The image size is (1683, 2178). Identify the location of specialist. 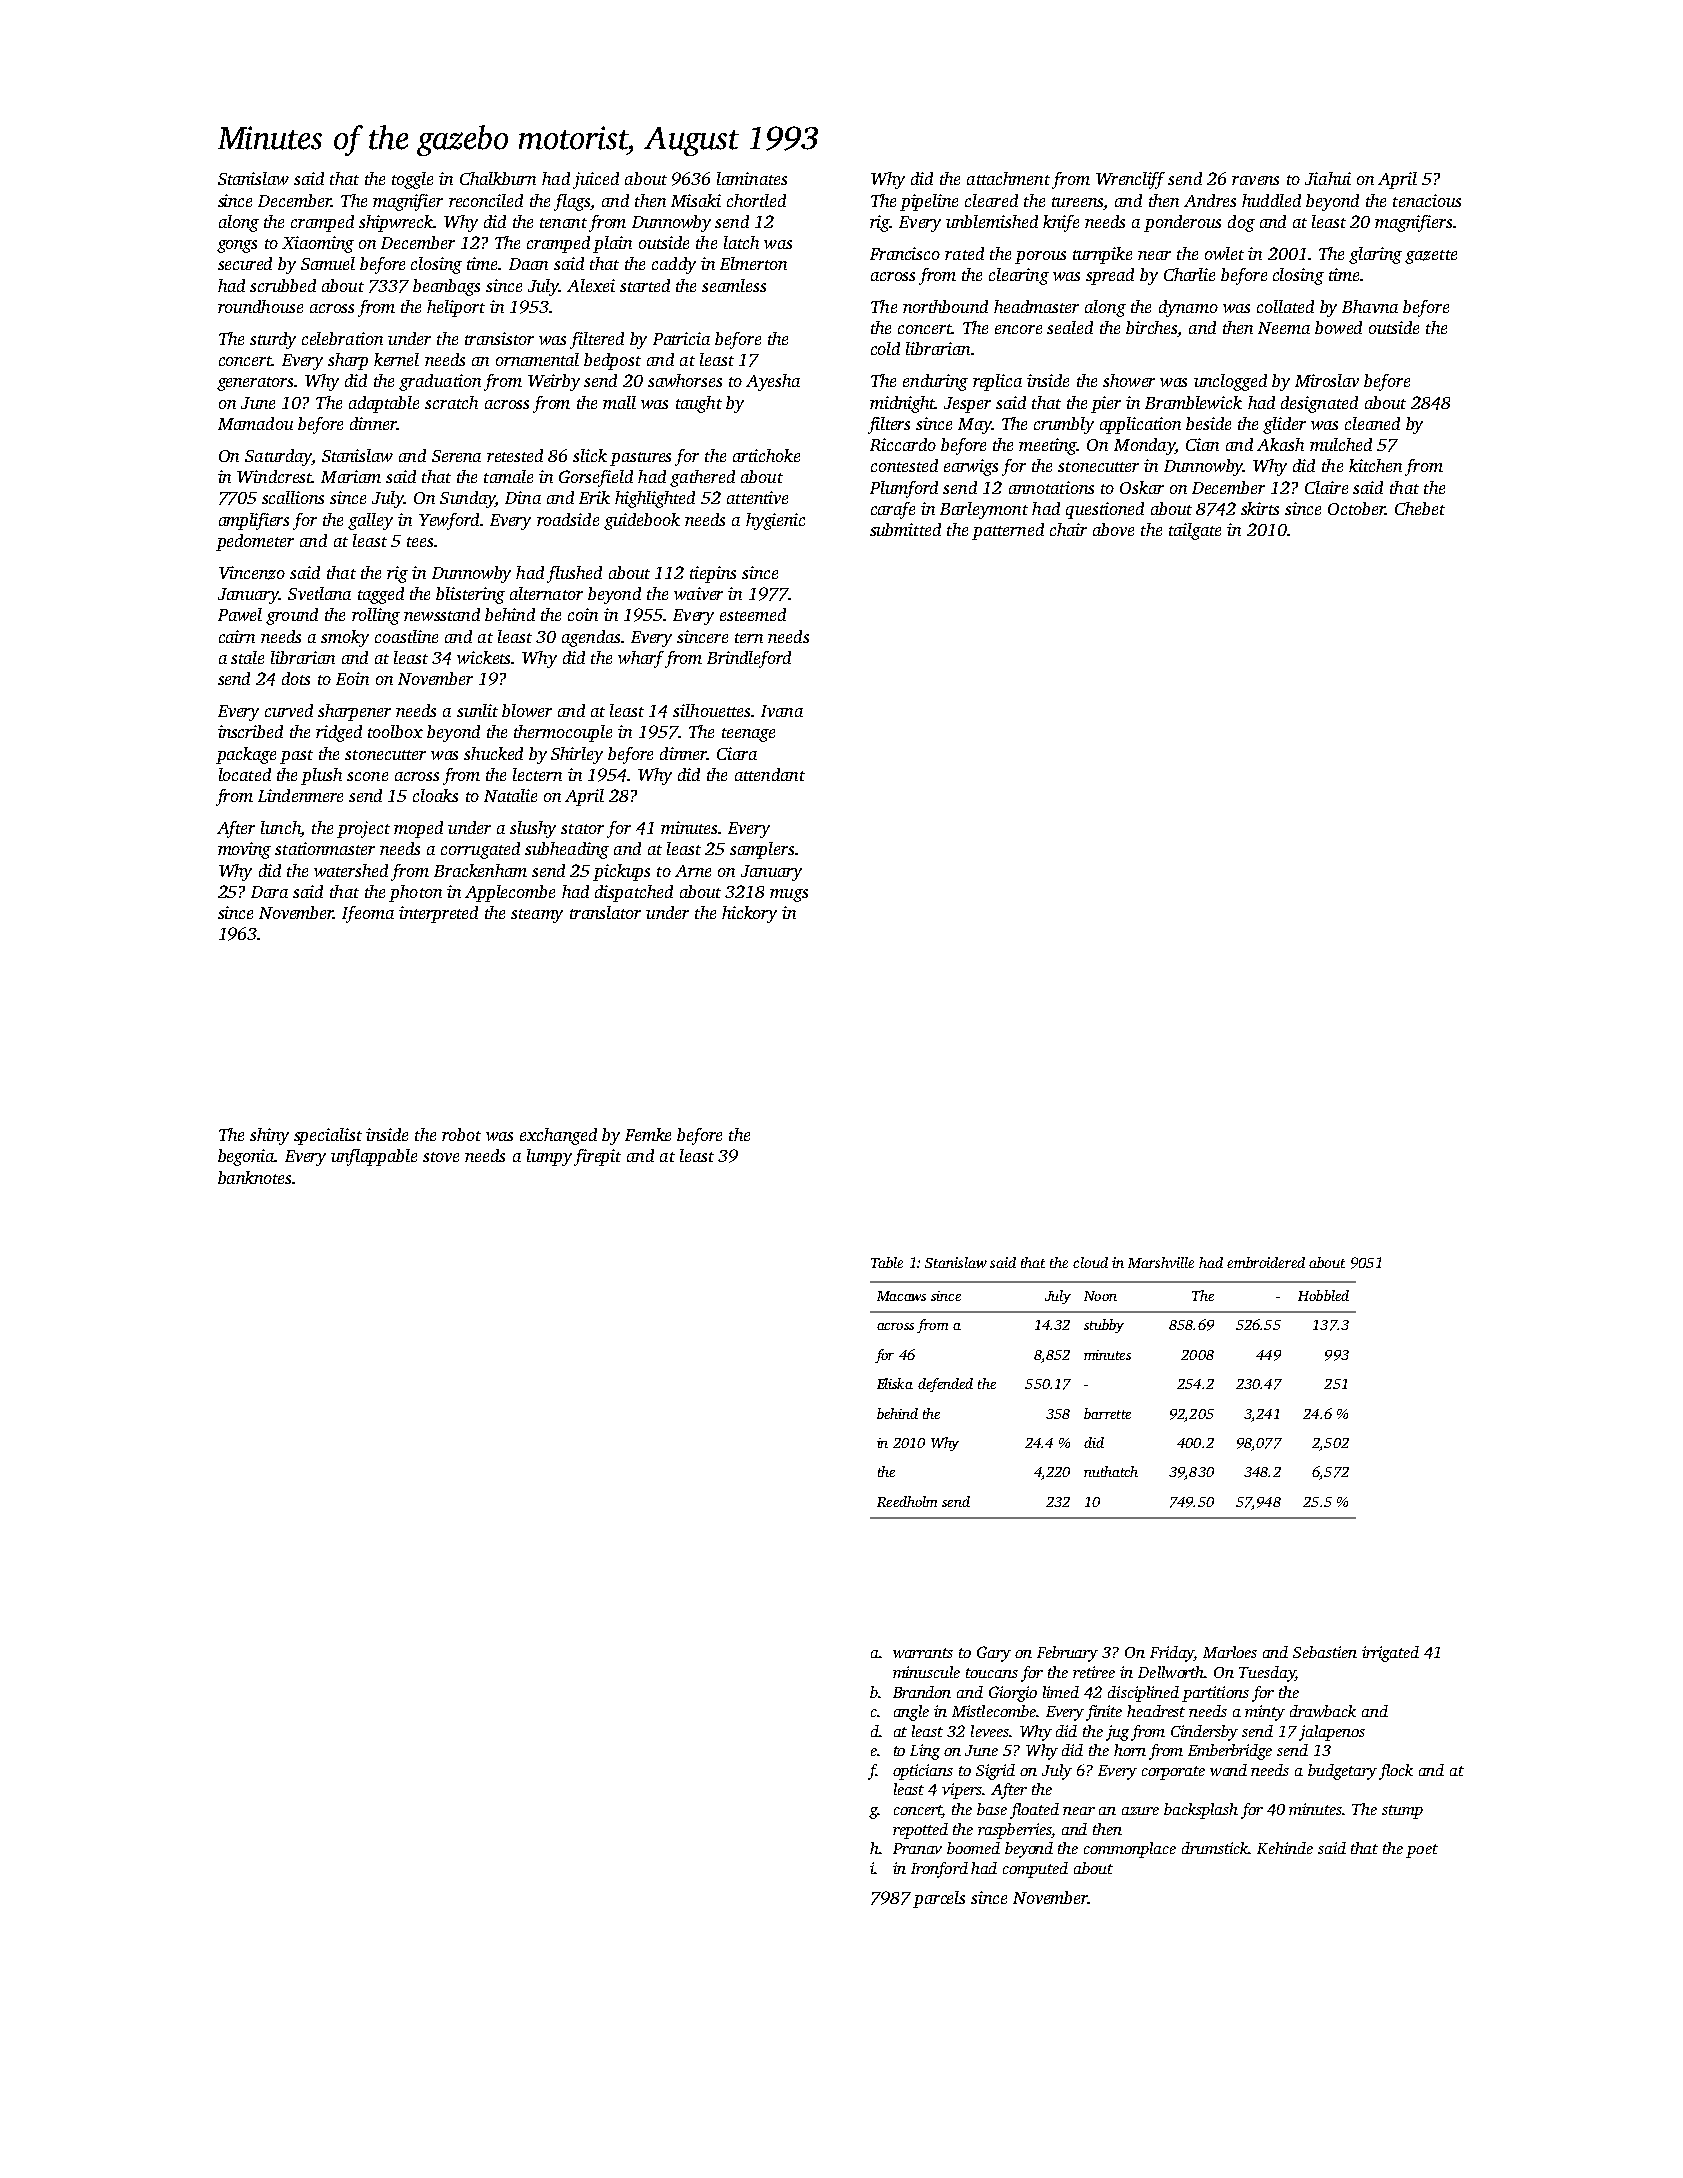
(328, 1136).
